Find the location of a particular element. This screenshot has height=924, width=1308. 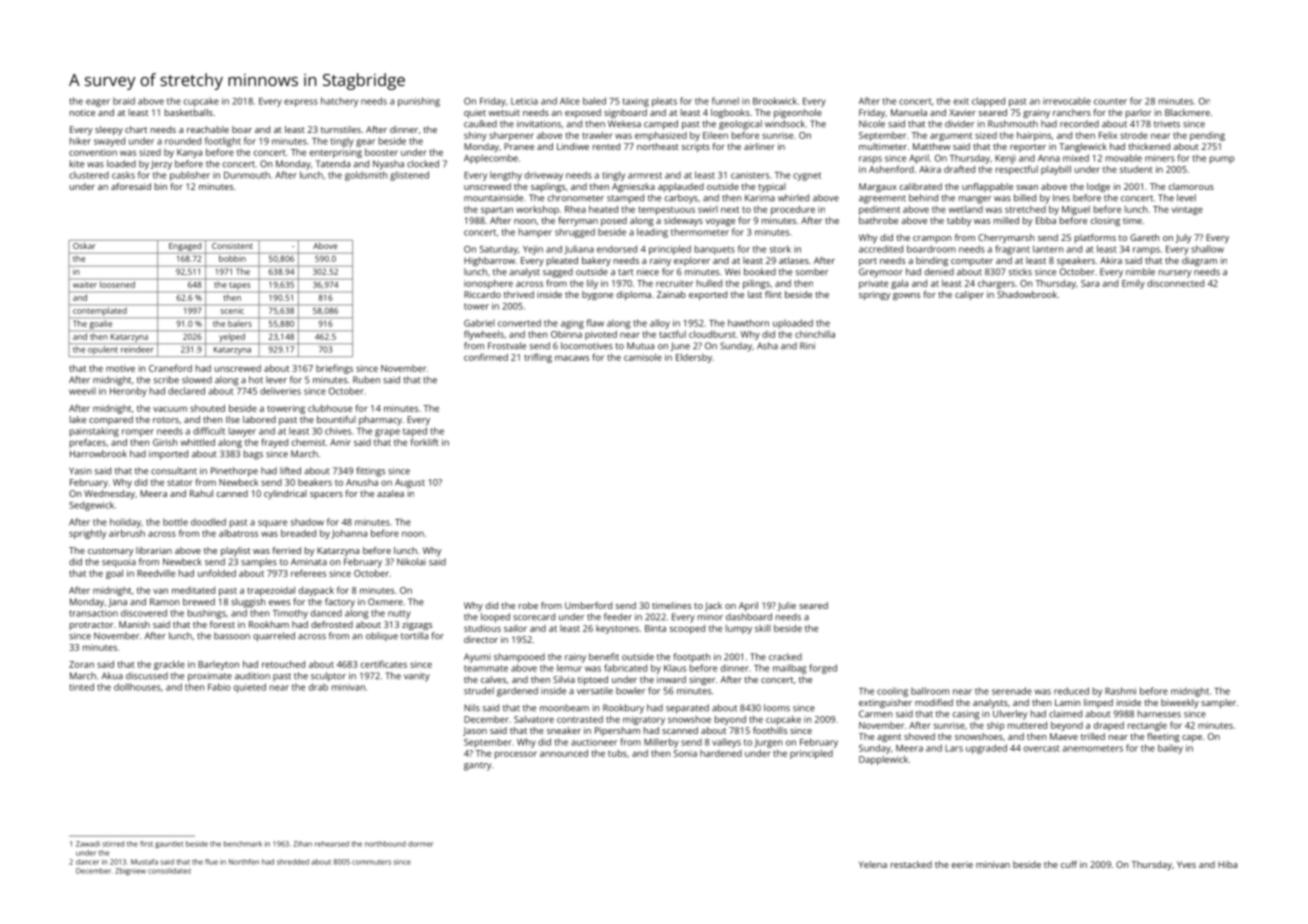

hawthorn is located at coordinates (748, 323).
